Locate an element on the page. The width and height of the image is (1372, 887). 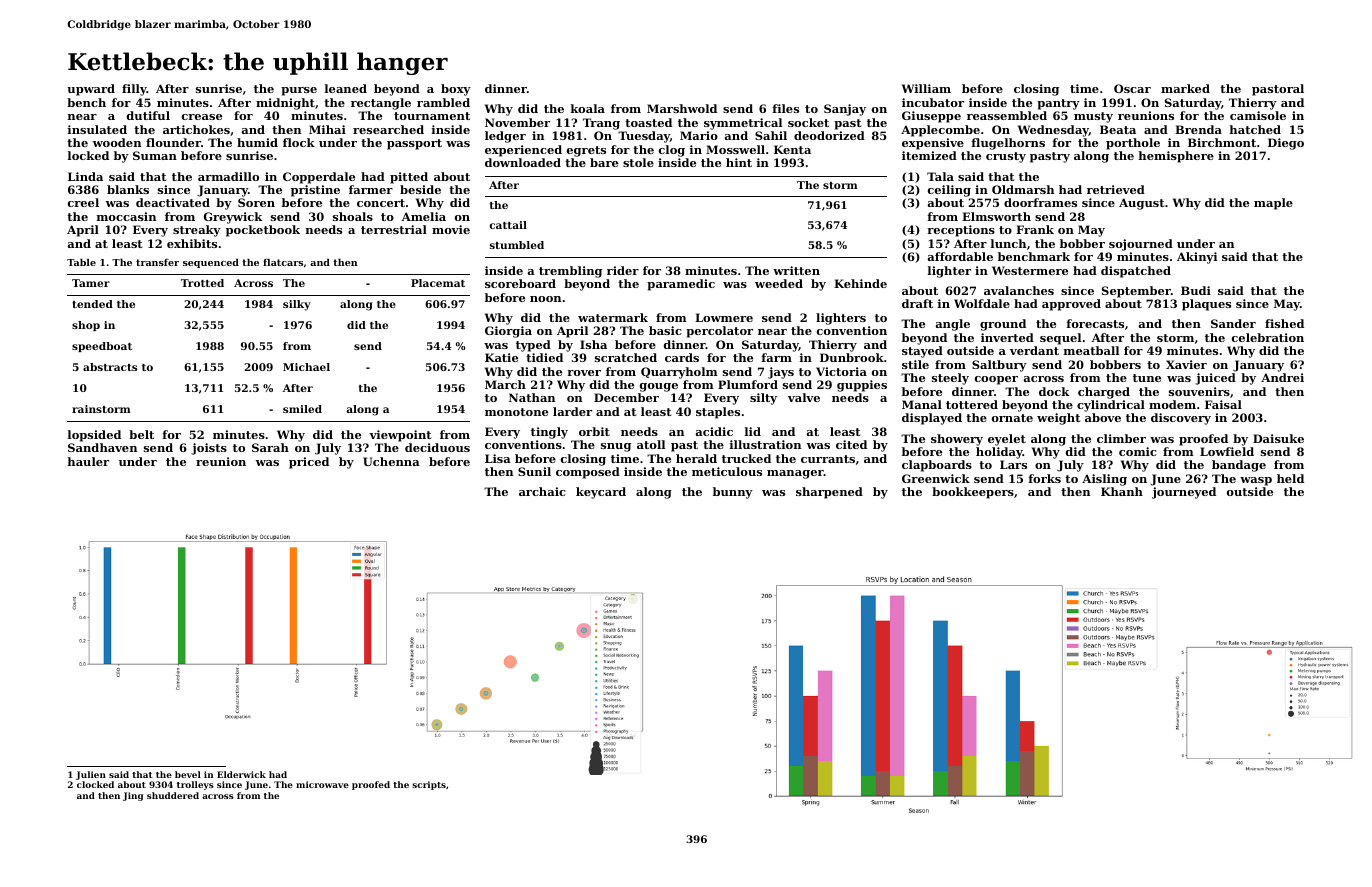
Frank is located at coordinates (1035, 229).
